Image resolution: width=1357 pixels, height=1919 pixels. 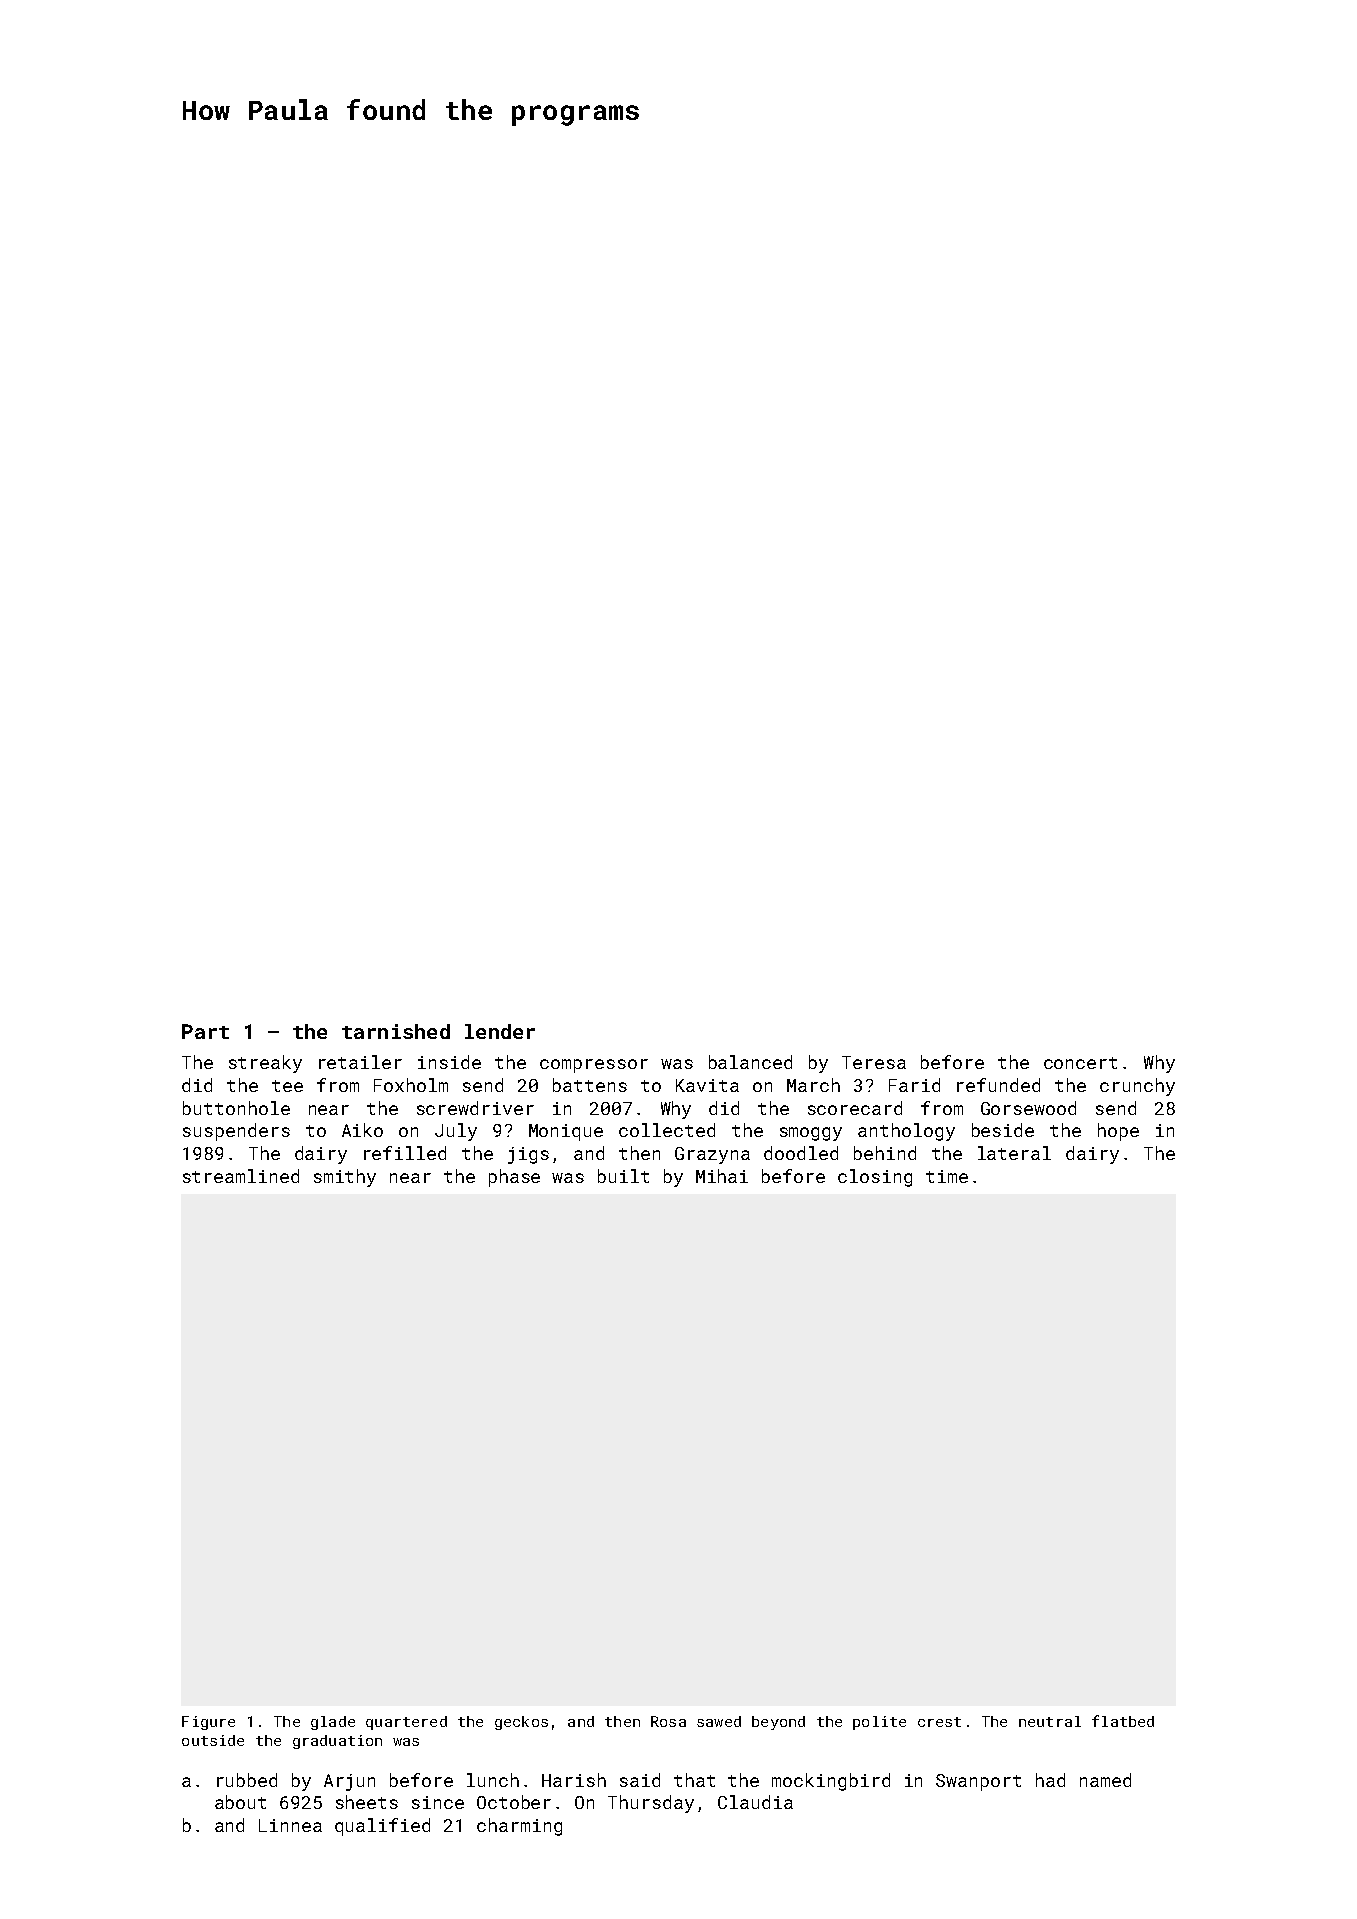 I want to click on neutral, so click(x=1050, y=1721).
